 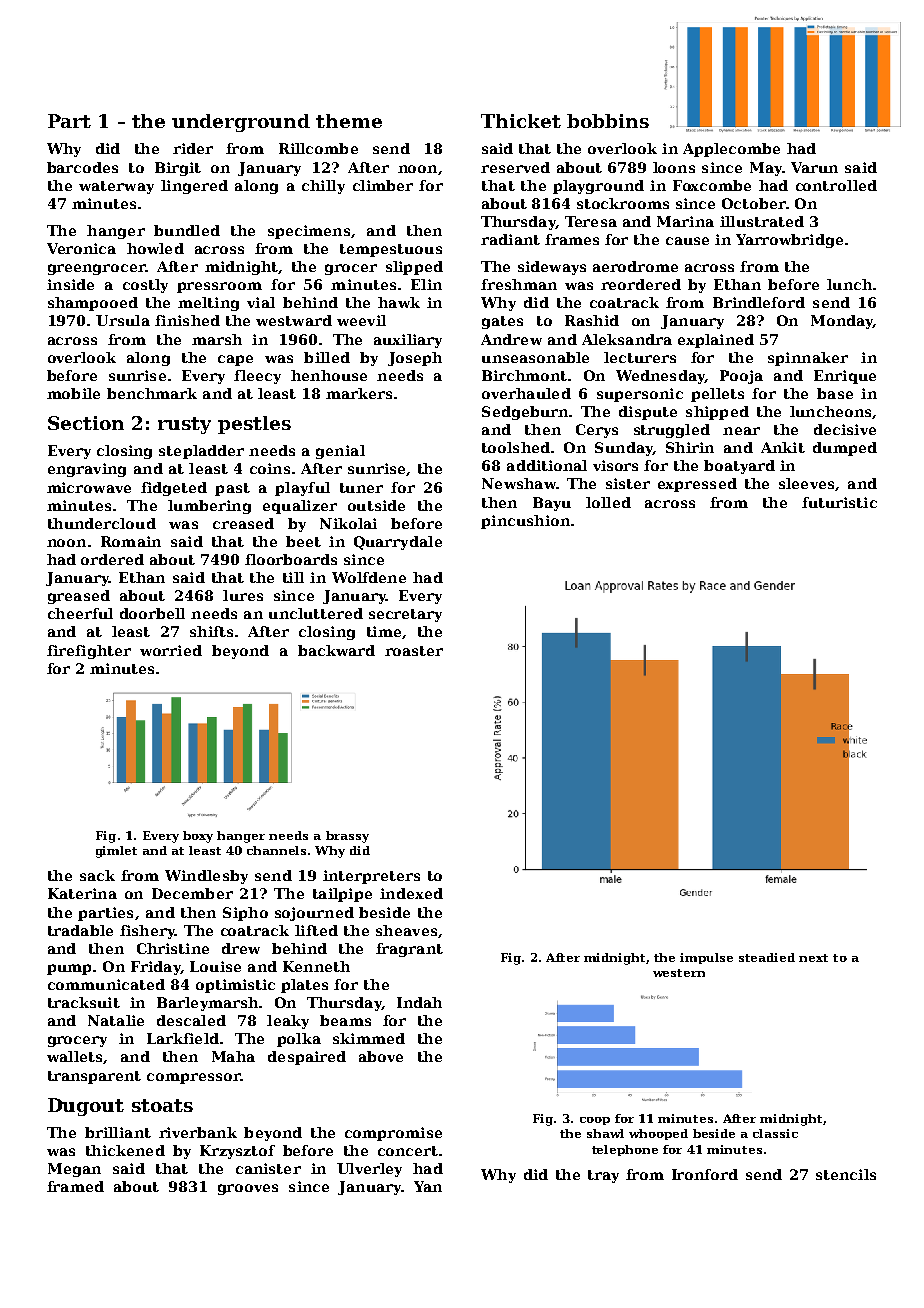 I want to click on barcodes, so click(x=82, y=167).
